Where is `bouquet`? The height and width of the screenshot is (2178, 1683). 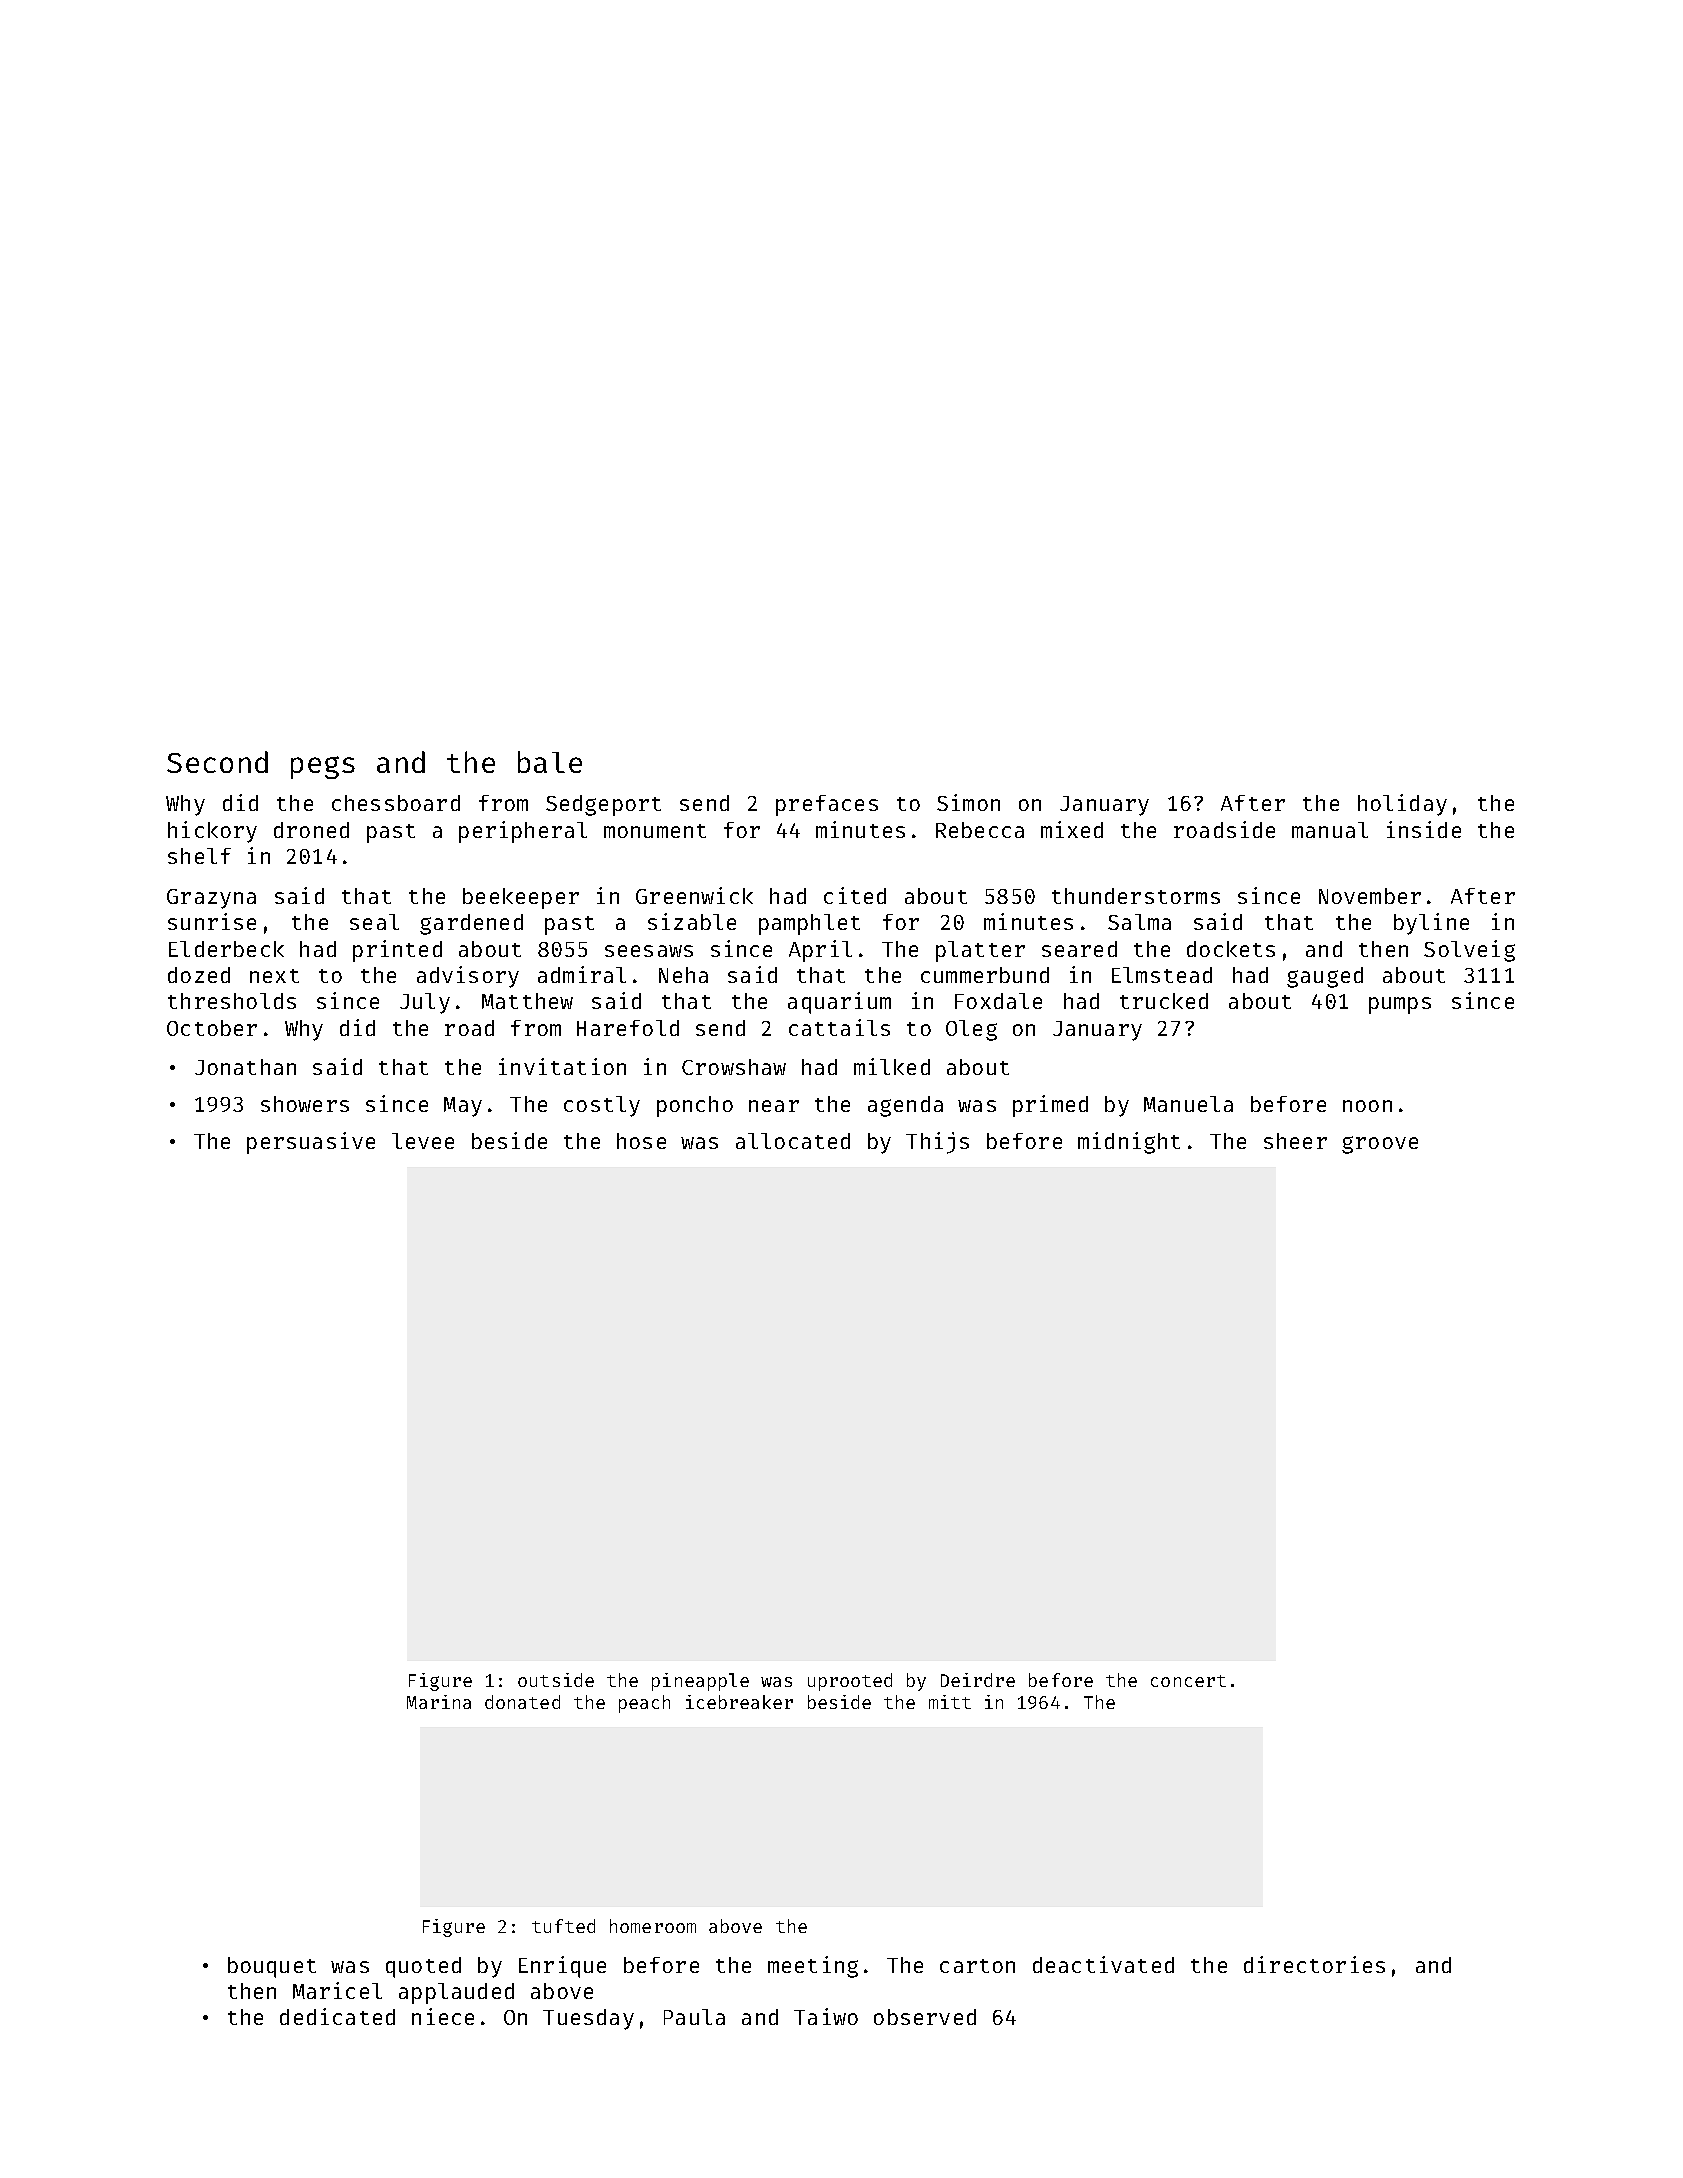 bouquet is located at coordinates (272, 1967).
